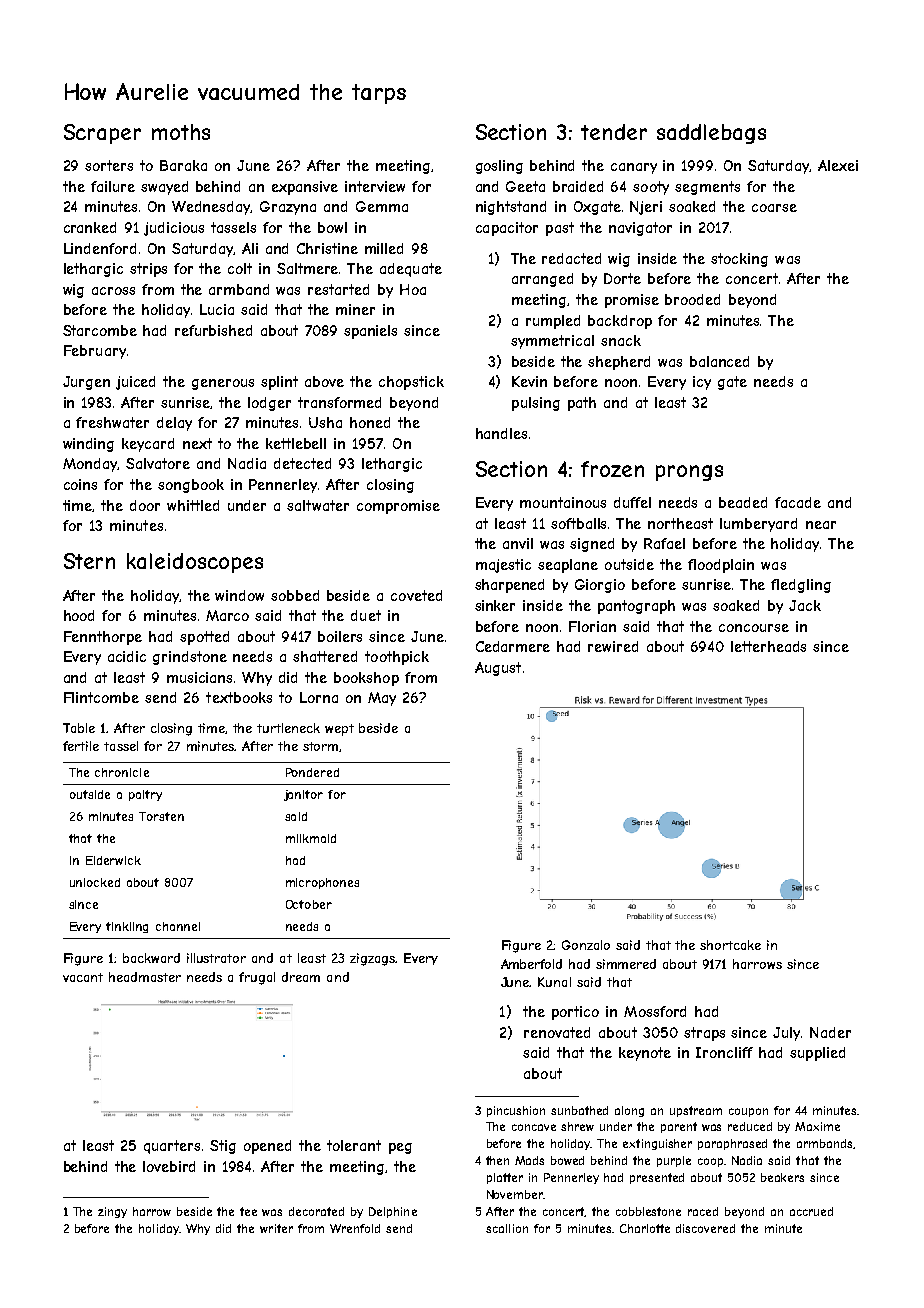  Describe the element at coordinates (101, 697) in the image. I see `Flintcombe` at that location.
